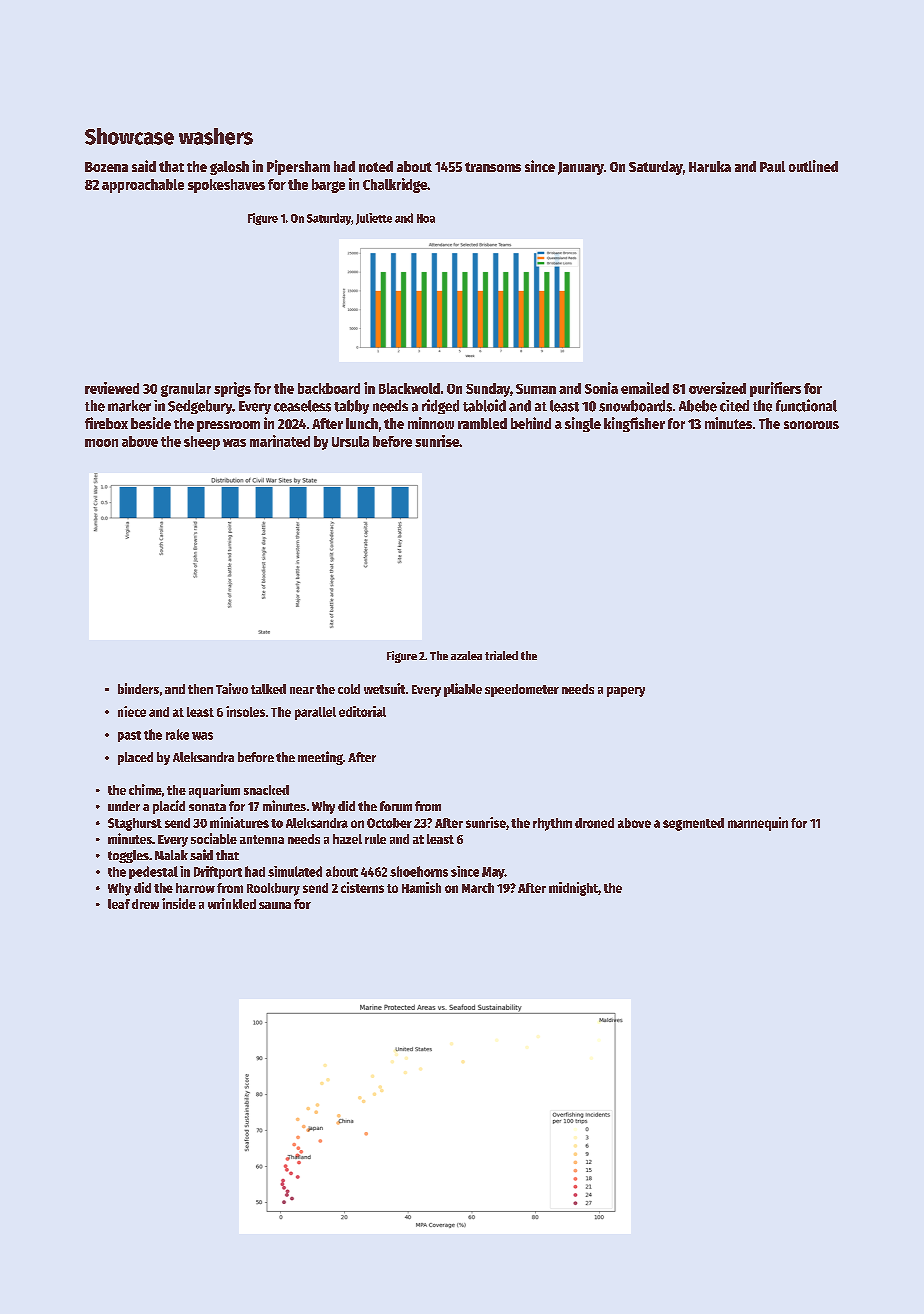 Image resolution: width=924 pixels, height=1314 pixels. What do you see at coordinates (531, 423) in the page?
I see `behind` at bounding box center [531, 423].
